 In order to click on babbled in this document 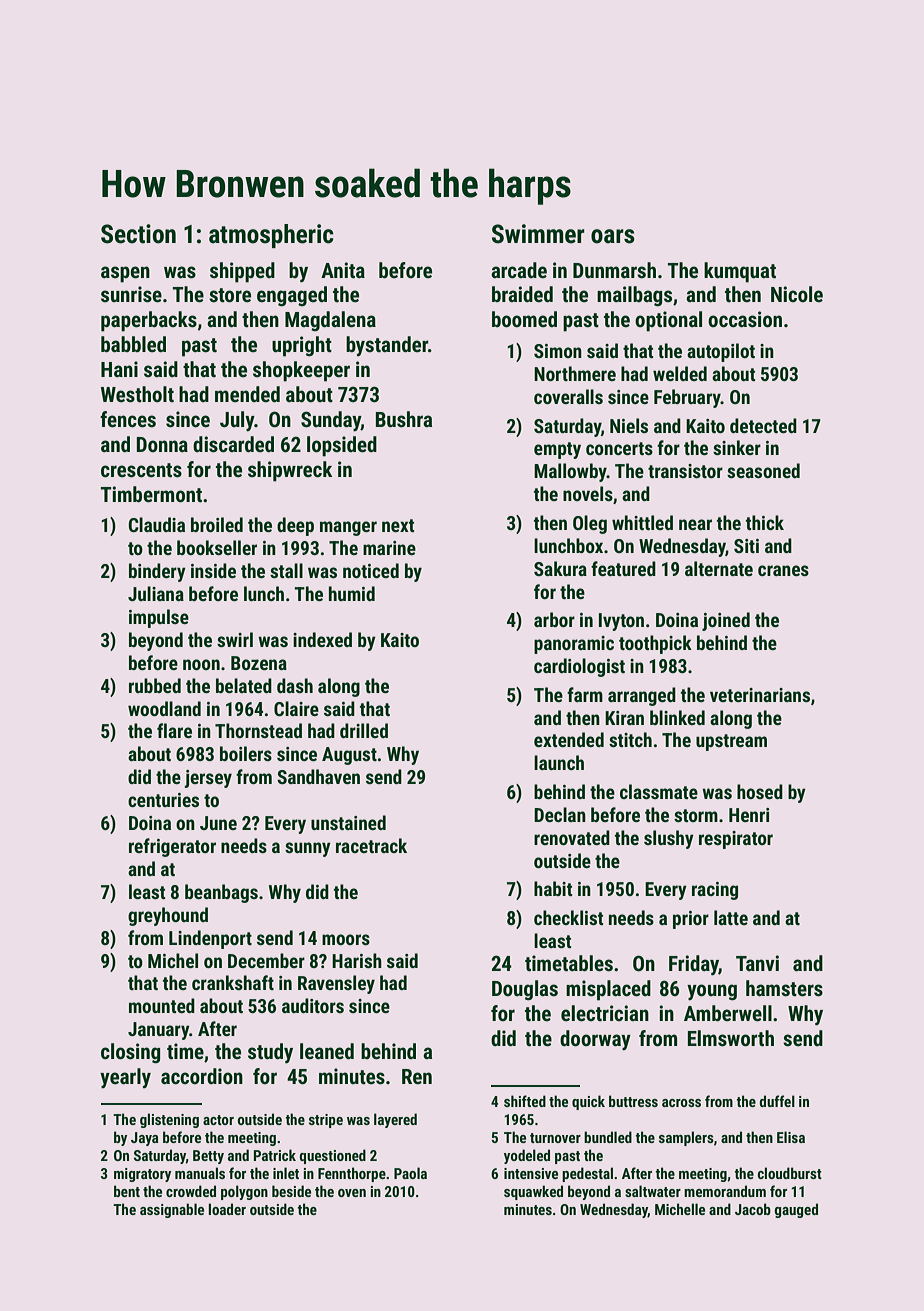, I will do `click(133, 344)`.
